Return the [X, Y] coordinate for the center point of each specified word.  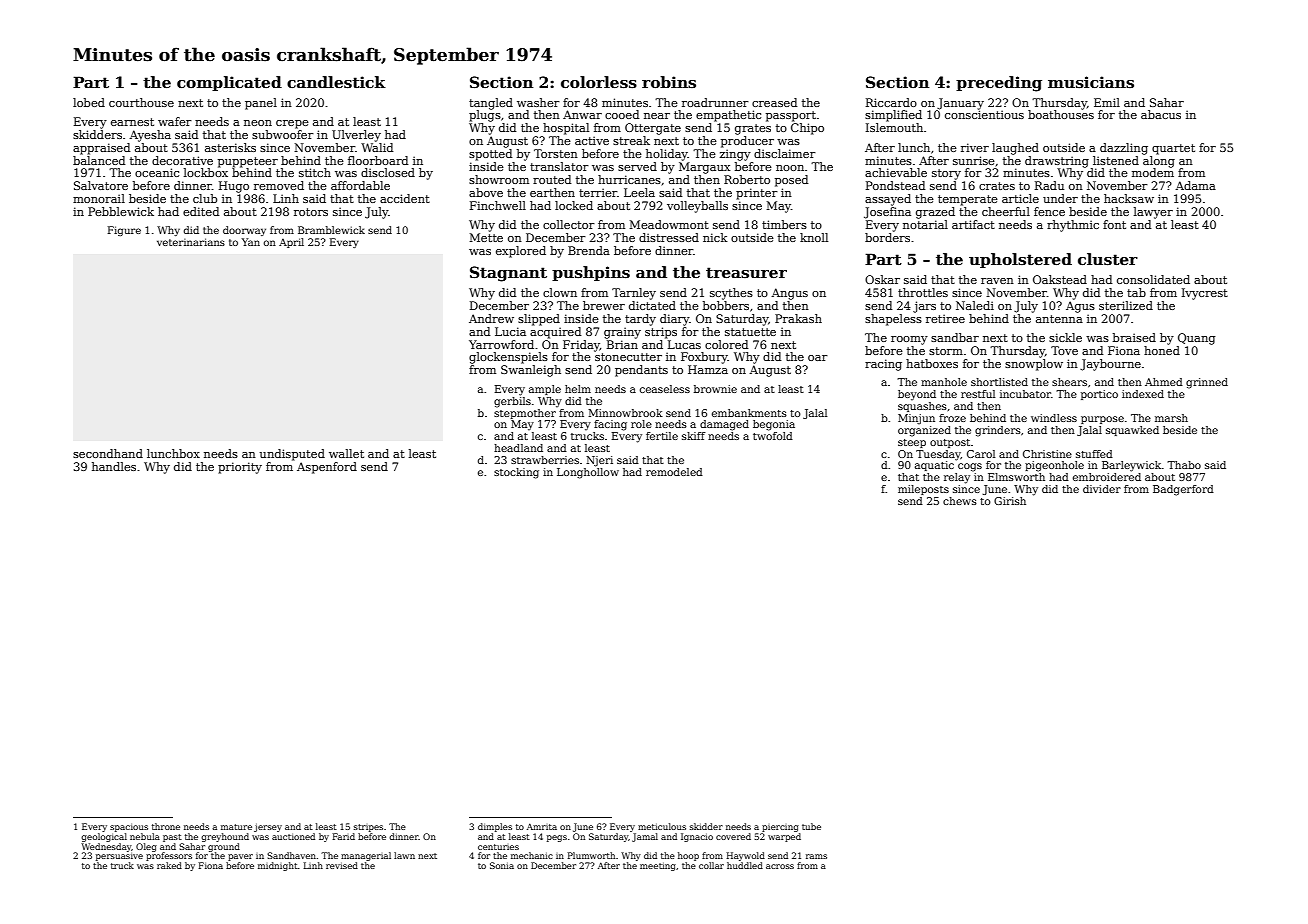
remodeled [674, 472]
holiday [667, 155]
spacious [129, 828]
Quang [1196, 339]
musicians [1091, 82]
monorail [99, 198]
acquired [555, 333]
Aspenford [327, 468]
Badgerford [1183, 490]
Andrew [491, 318]
